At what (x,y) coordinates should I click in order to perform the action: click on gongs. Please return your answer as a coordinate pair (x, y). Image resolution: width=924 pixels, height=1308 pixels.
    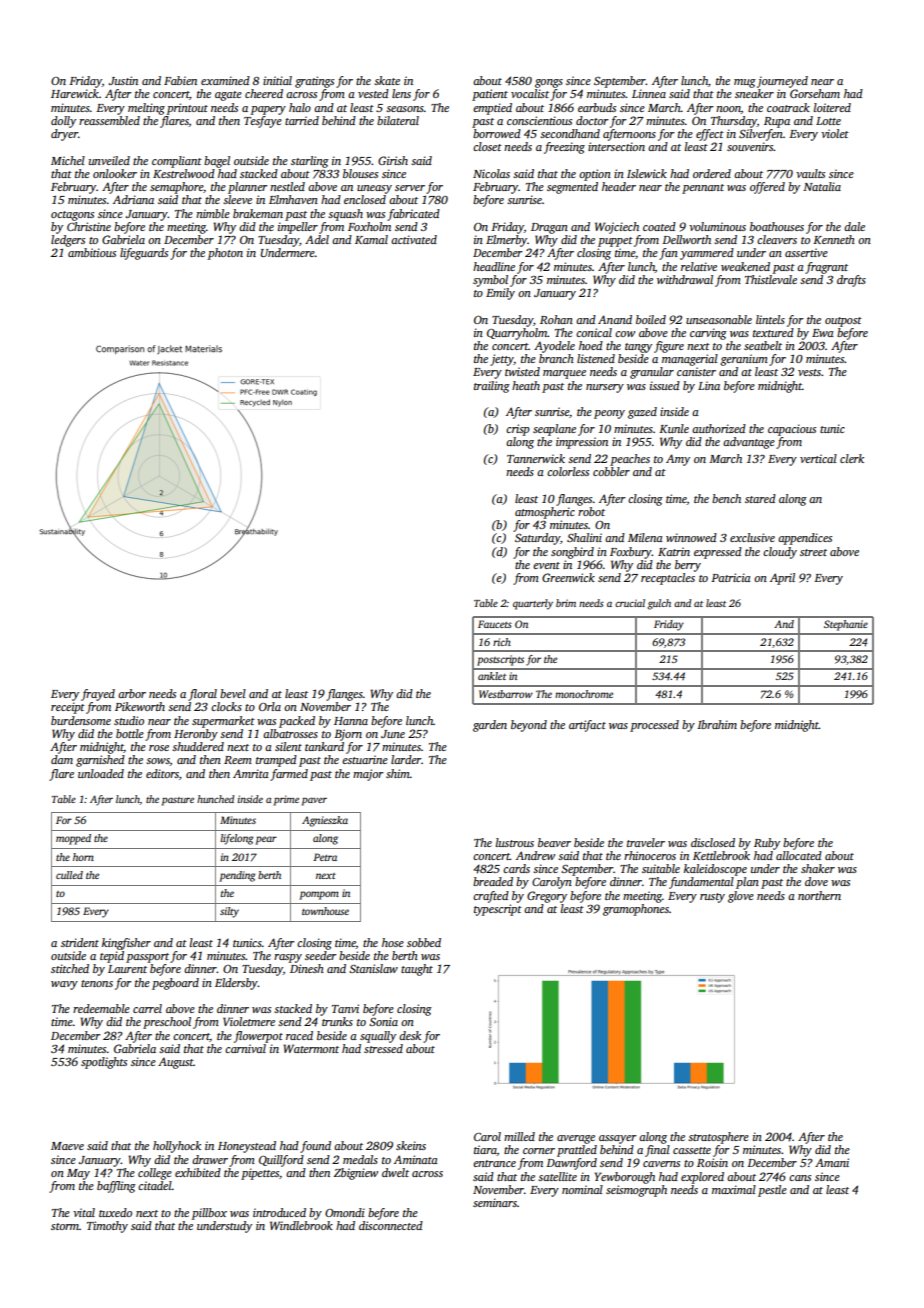
    Looking at the image, I should click on (549, 83).
